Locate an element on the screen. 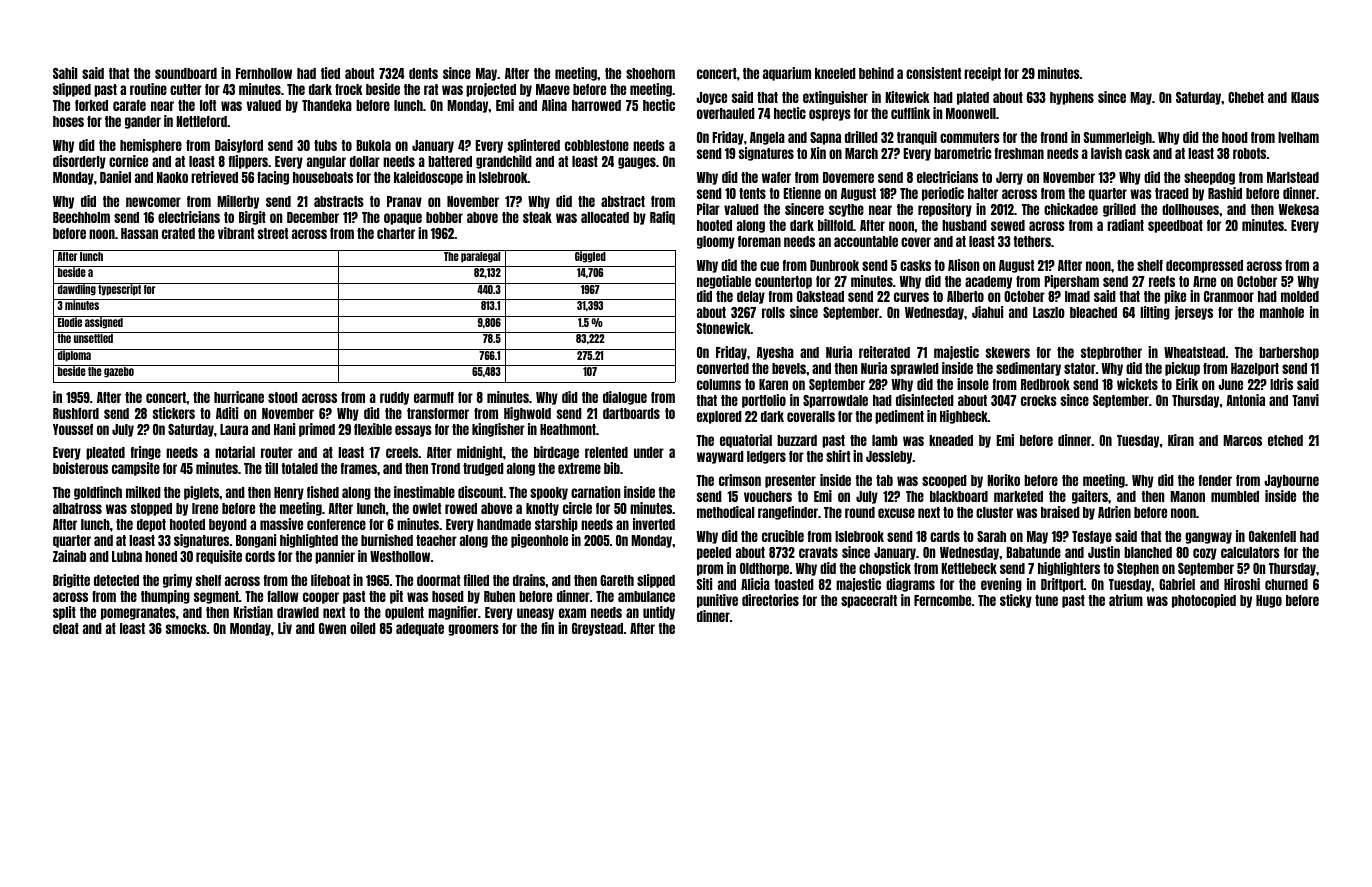 This screenshot has width=1372, height=887. thumping is located at coordinates (165, 597).
